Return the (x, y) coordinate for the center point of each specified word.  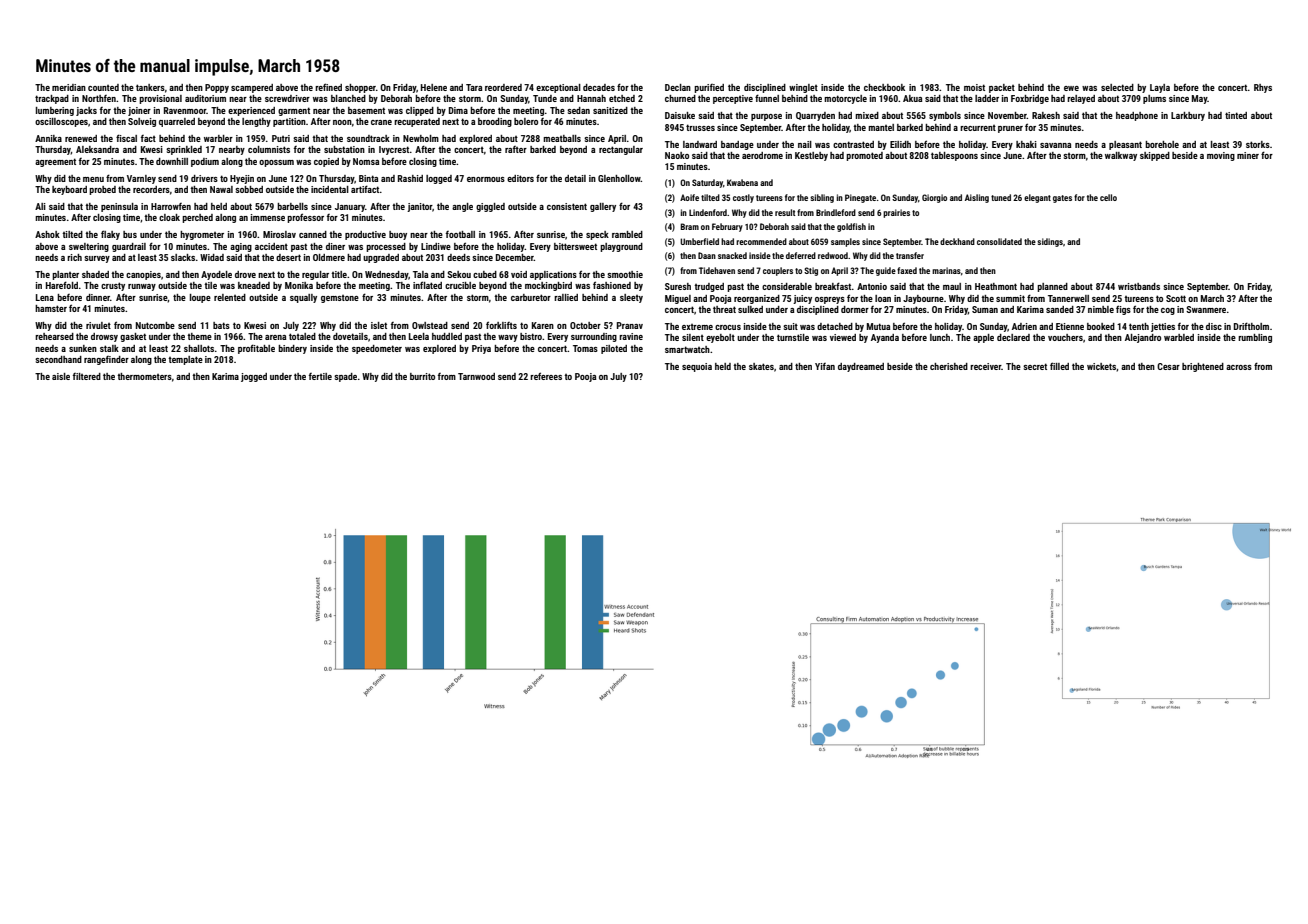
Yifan (825, 366)
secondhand (58, 359)
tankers (150, 87)
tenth (1139, 326)
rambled (627, 234)
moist (974, 87)
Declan (678, 87)
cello (1108, 197)
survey (97, 259)
